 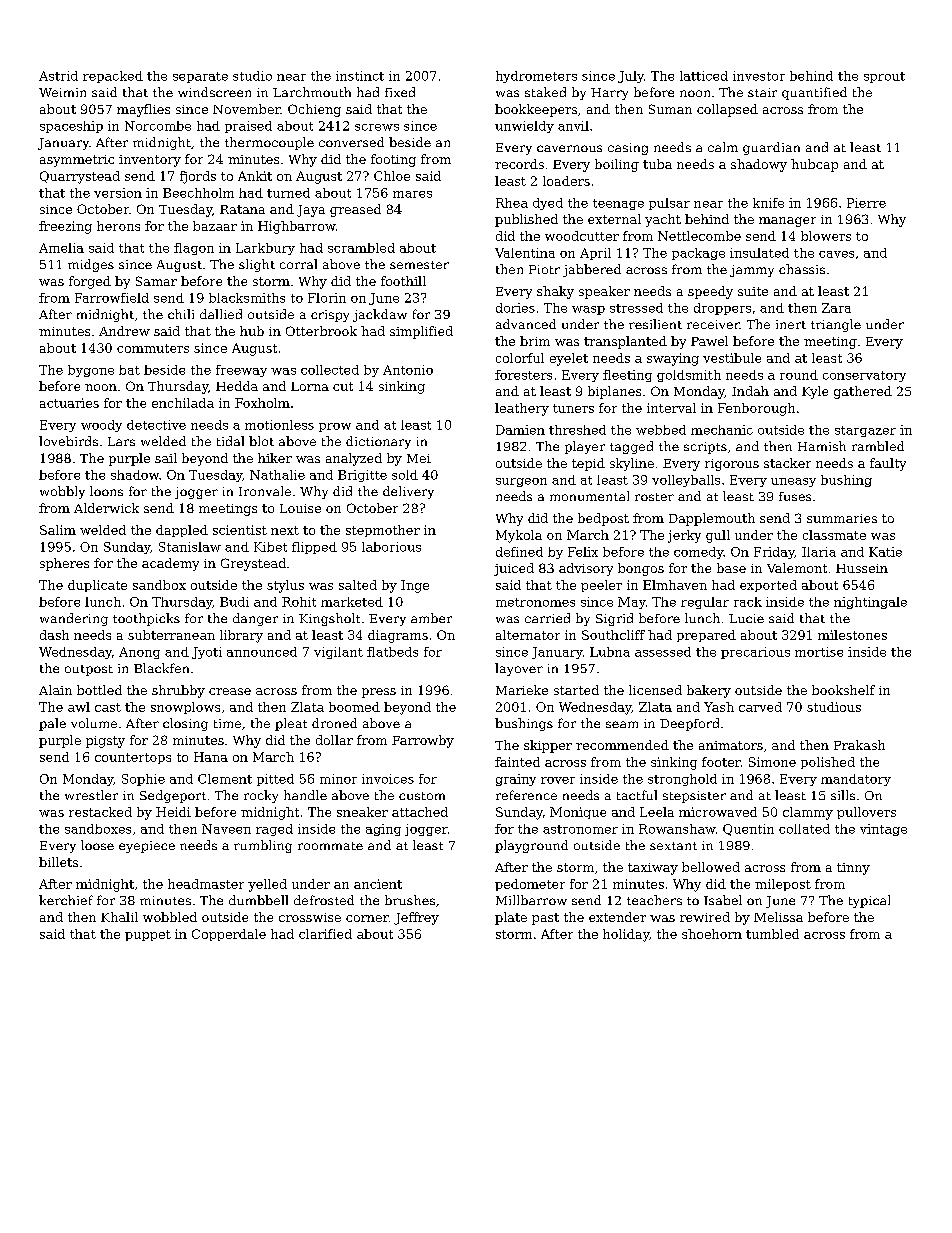 What do you see at coordinates (421, 332) in the document?
I see `simplified` at bounding box center [421, 332].
